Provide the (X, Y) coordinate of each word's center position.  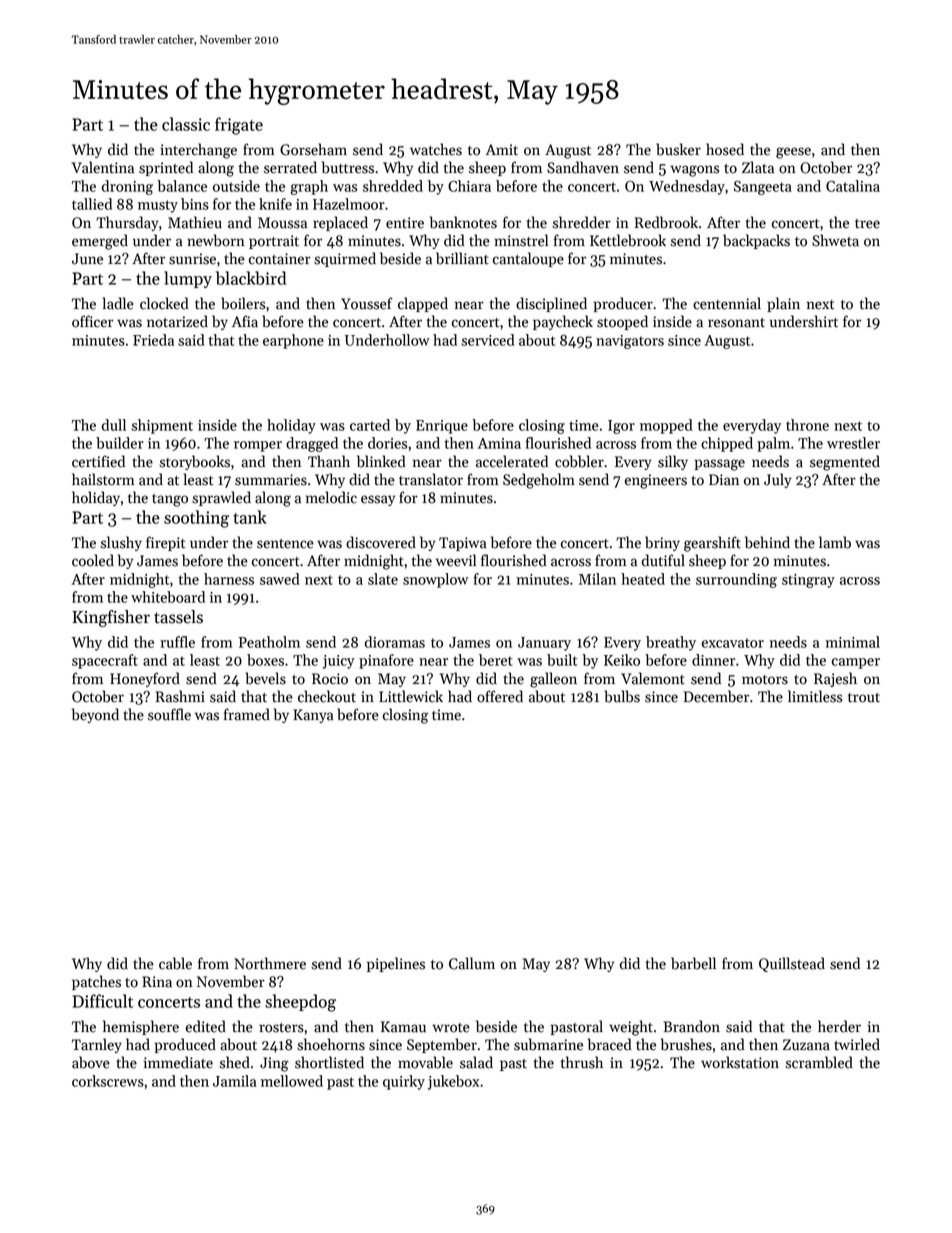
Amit (502, 150)
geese (793, 153)
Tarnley (97, 1045)
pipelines (396, 964)
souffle (169, 714)
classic (186, 124)
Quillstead (792, 964)
